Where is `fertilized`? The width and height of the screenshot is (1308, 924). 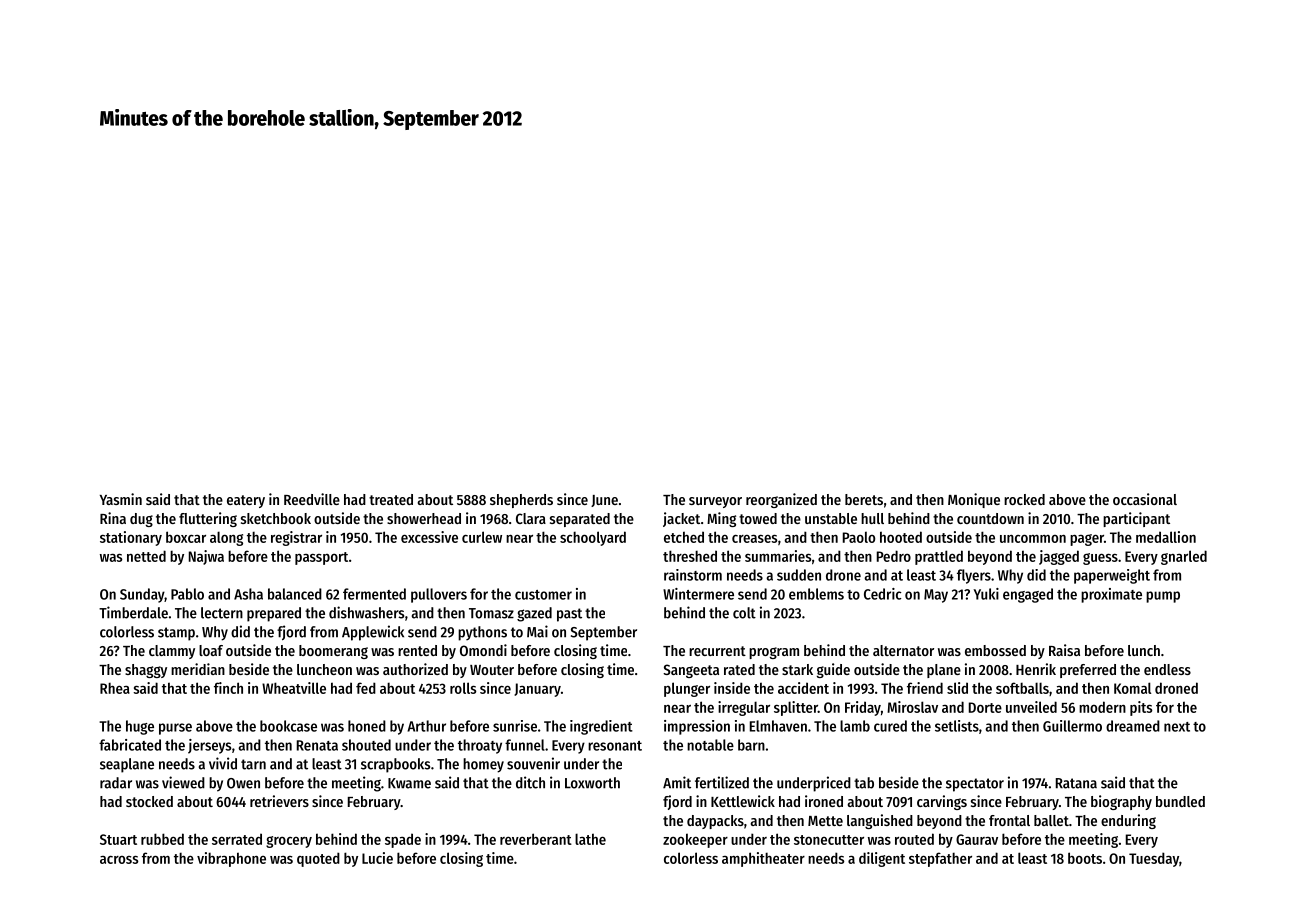
fertilized is located at coordinates (722, 782).
